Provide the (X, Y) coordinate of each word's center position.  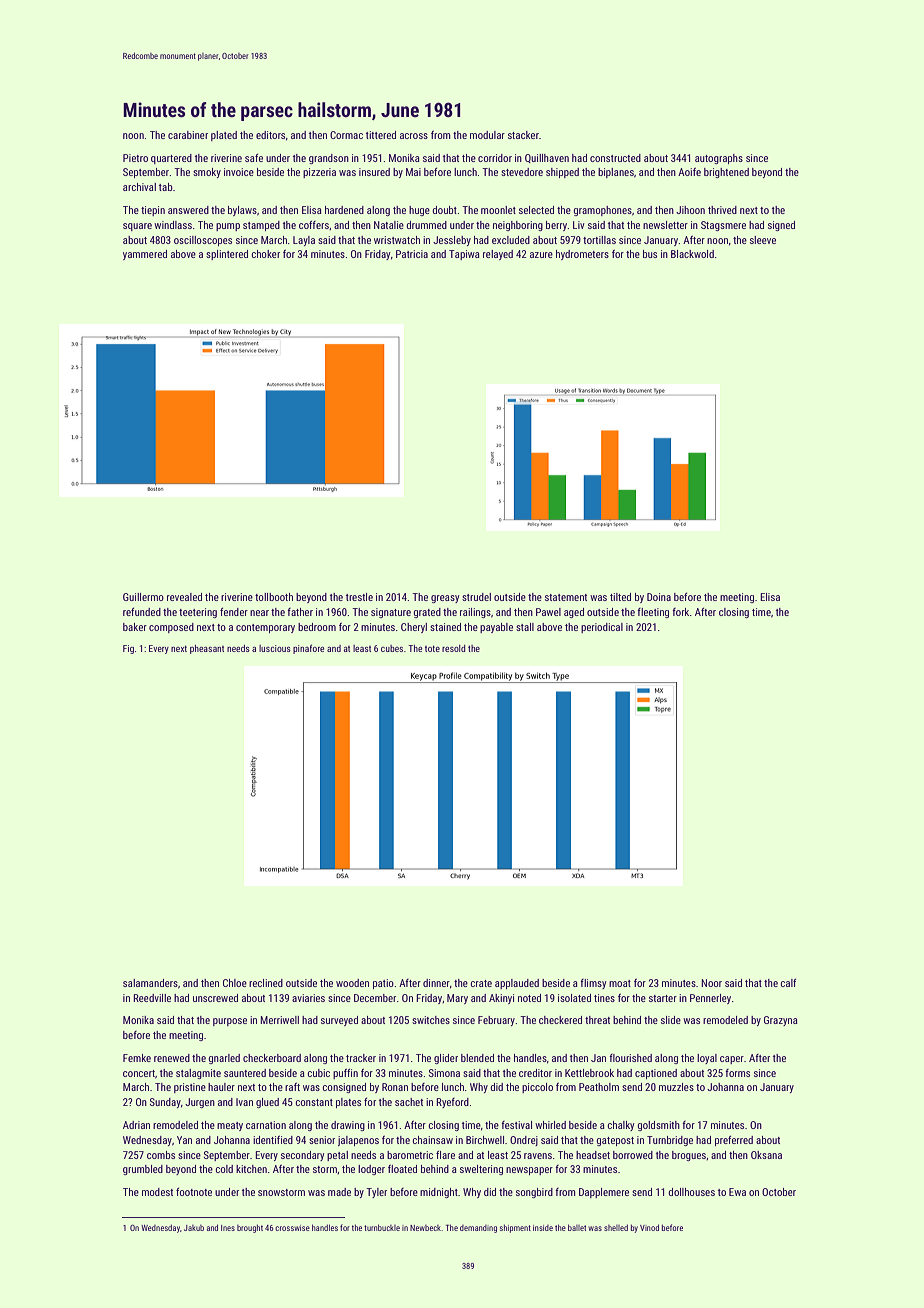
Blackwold (692, 254)
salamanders (150, 983)
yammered (145, 255)
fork (680, 612)
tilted (620, 597)
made (339, 1192)
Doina (659, 597)
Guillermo (143, 597)
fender (234, 612)
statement (566, 597)
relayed (498, 255)
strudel (476, 597)
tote (432, 648)
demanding (478, 1229)
